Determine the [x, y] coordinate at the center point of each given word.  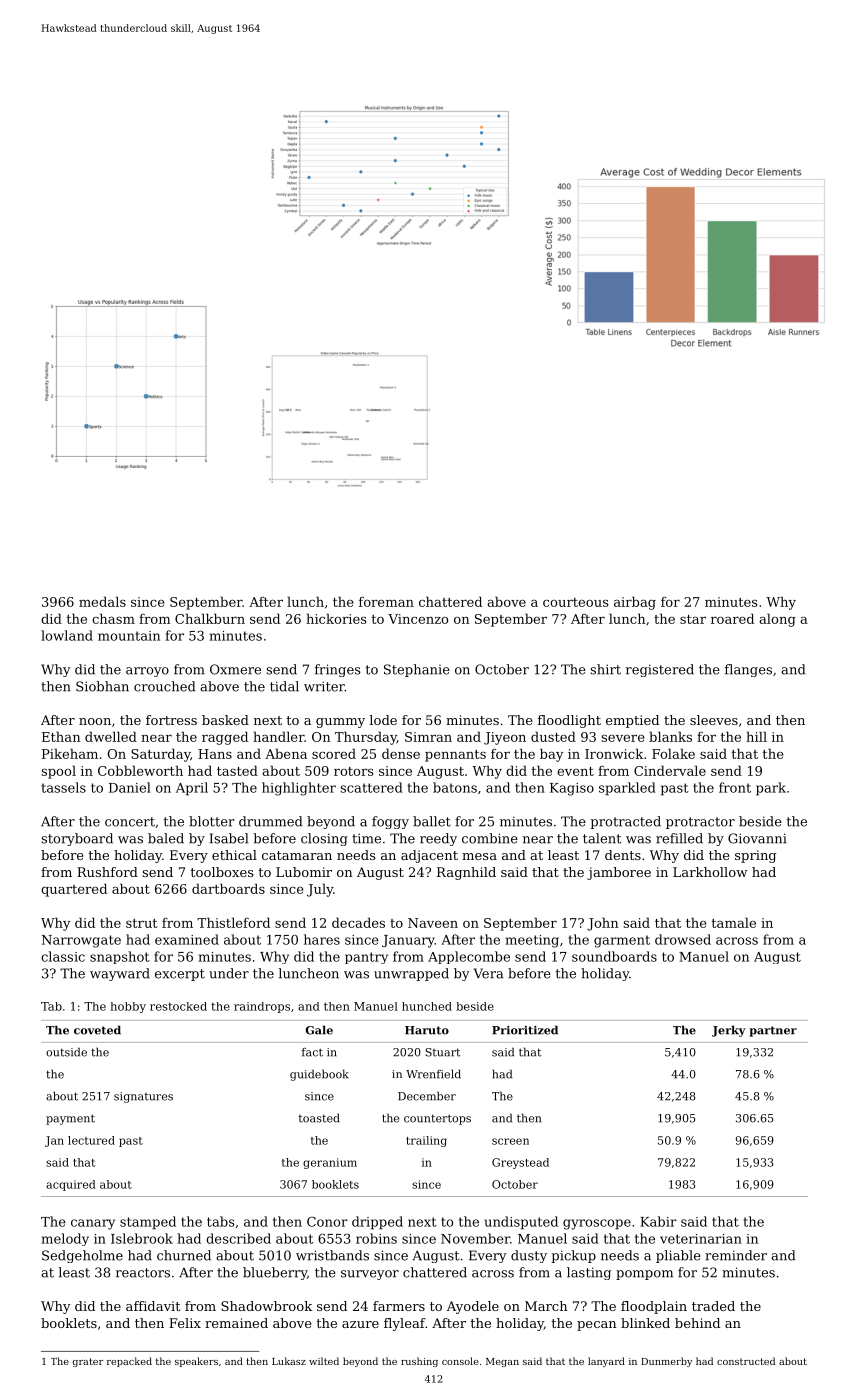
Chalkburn [210, 618]
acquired [71, 1185]
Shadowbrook [266, 1306]
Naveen [433, 923]
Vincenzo [418, 619]
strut [142, 923]
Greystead [520, 1163]
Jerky [729, 1031]
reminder [736, 1255]
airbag [635, 603]
